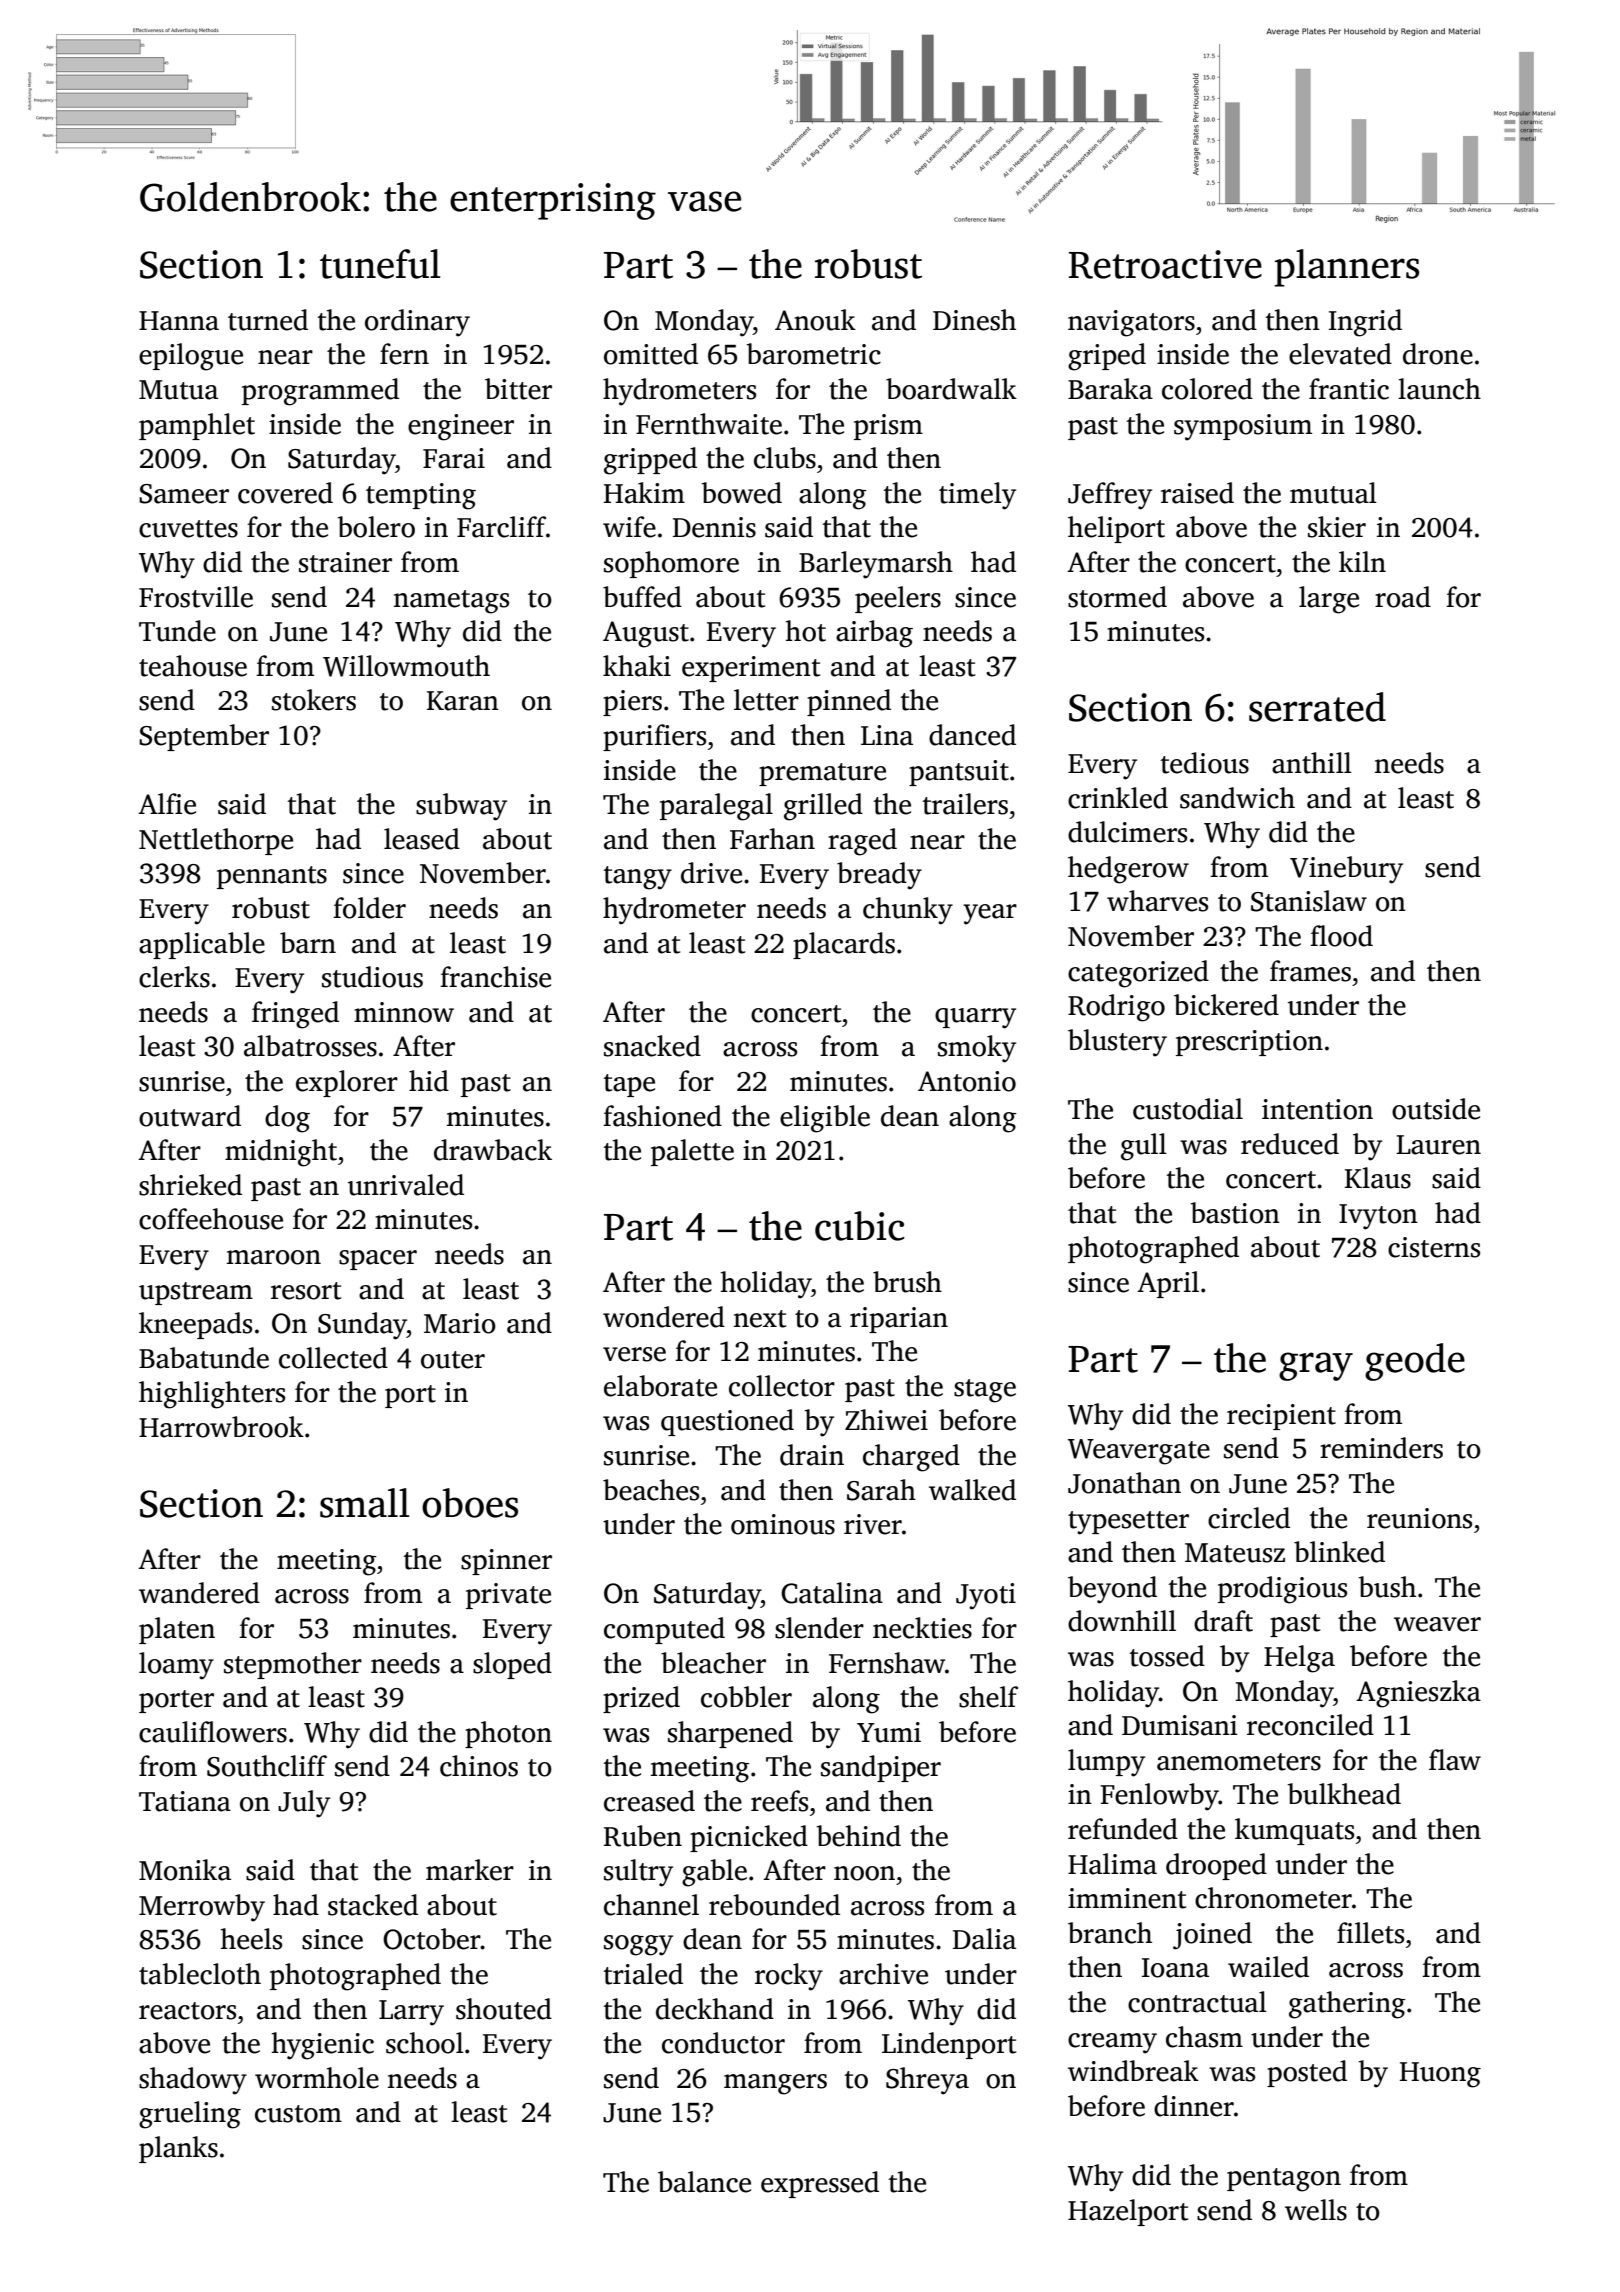 This page has height=2292, width=1620. What do you see at coordinates (965, 804) in the page?
I see `trailers` at bounding box center [965, 804].
